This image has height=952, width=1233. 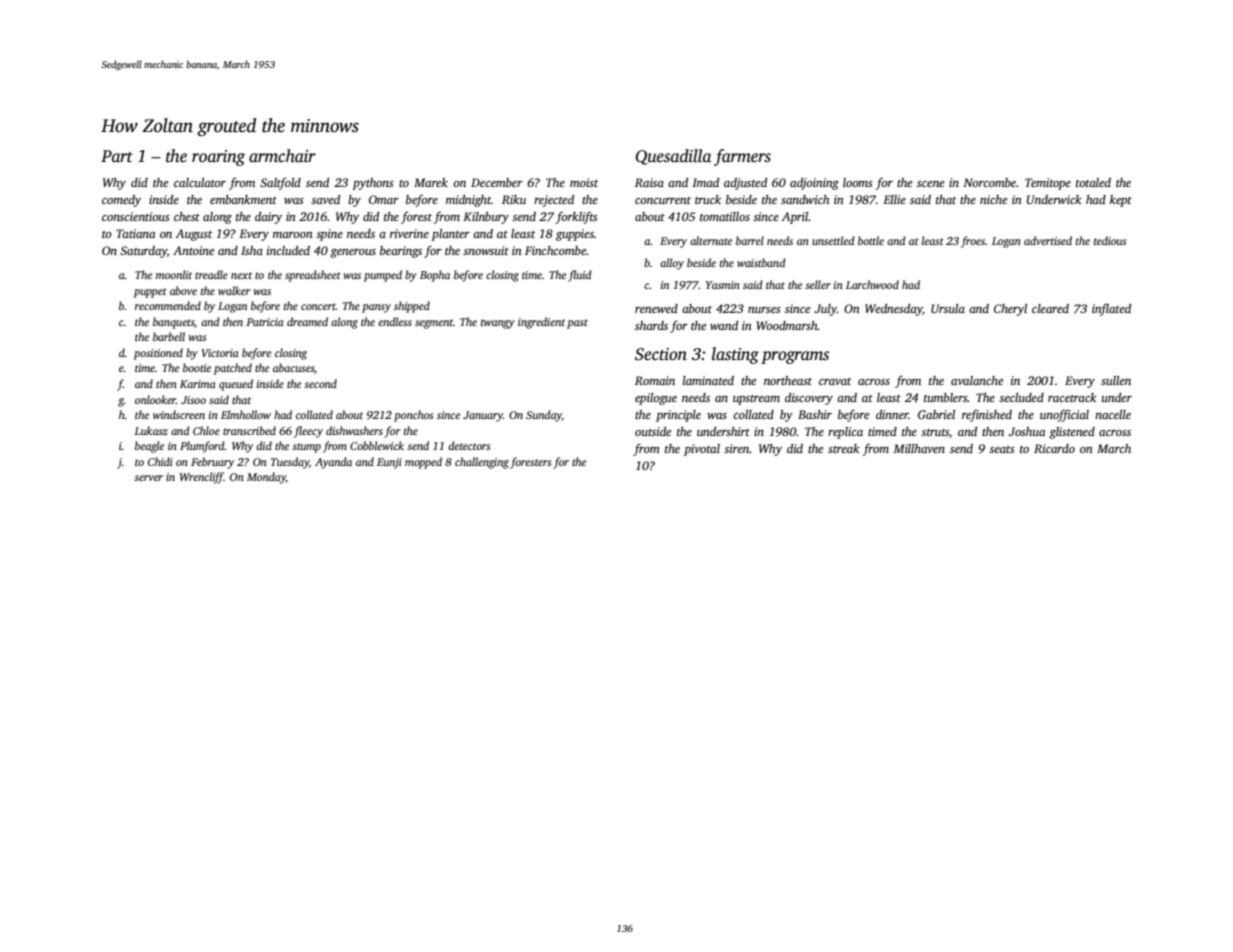 What do you see at coordinates (469, 445) in the image?
I see `detectors` at bounding box center [469, 445].
